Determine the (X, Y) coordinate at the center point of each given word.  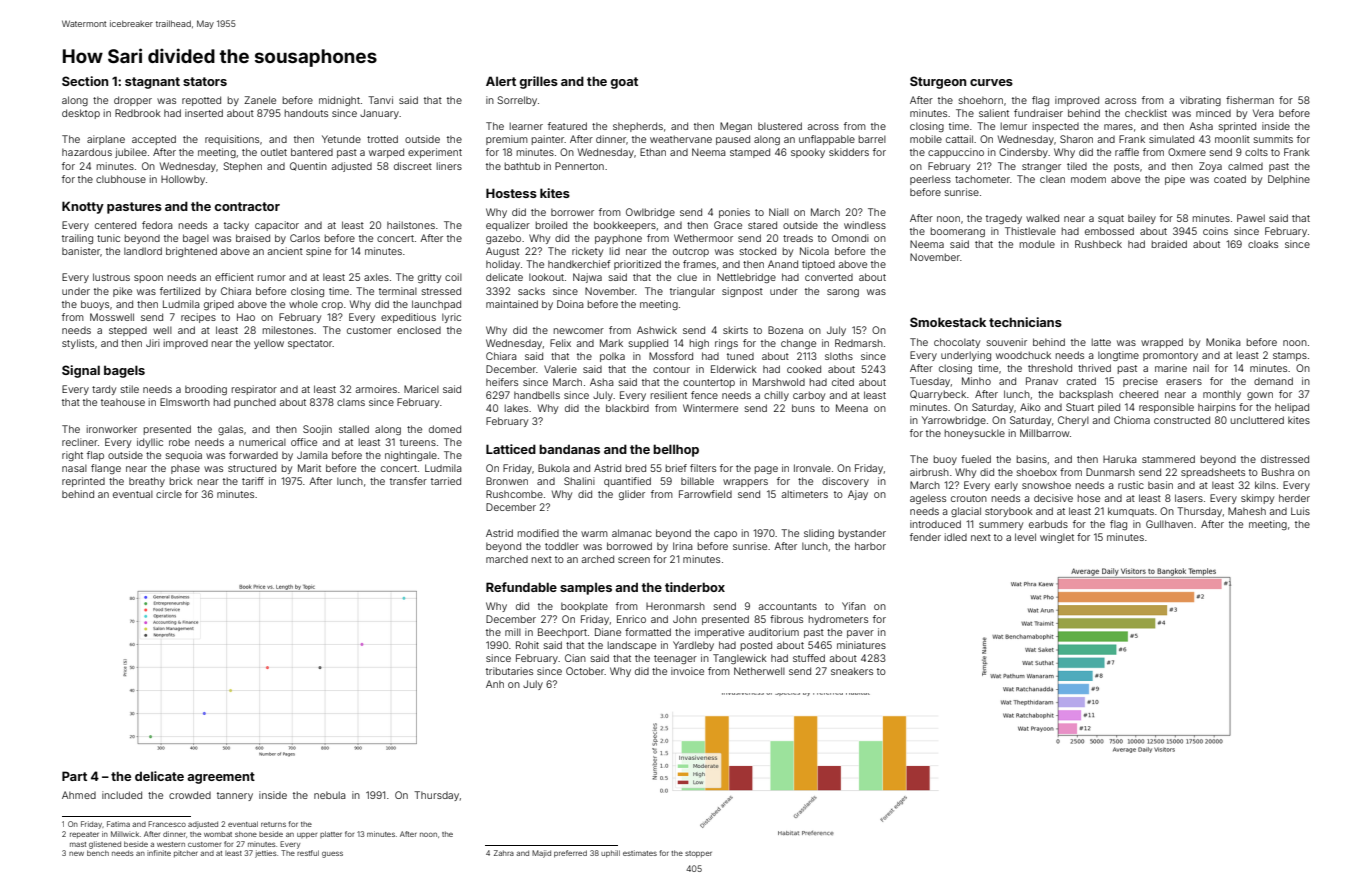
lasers (1189, 498)
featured (567, 126)
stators (205, 81)
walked (1042, 218)
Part (74, 776)
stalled (354, 429)
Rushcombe (514, 494)
